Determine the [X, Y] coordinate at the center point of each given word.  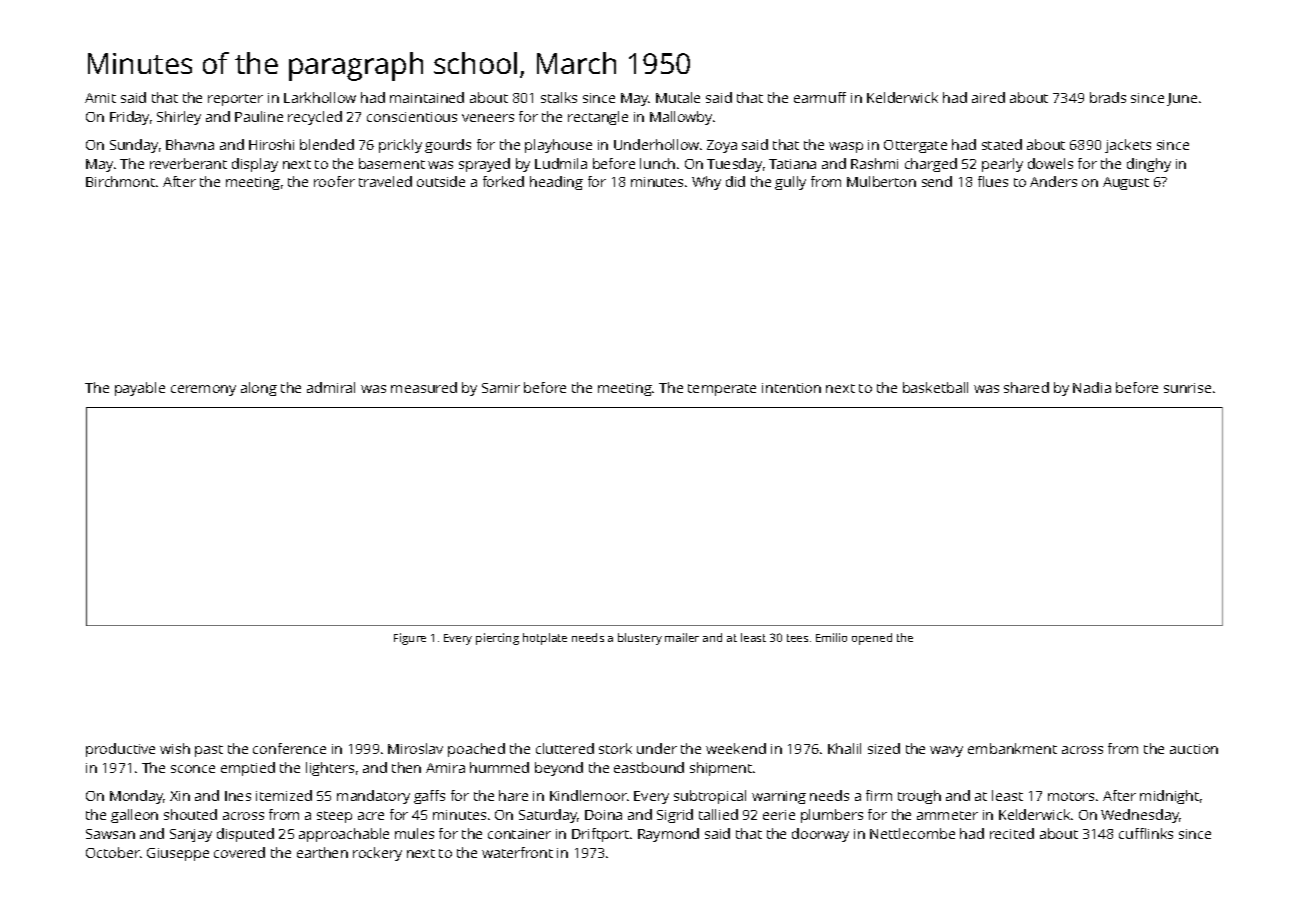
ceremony [203, 390]
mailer [682, 637]
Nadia [1092, 387]
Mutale [678, 97]
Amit [100, 98]
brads [1108, 97]
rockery [377, 854]
